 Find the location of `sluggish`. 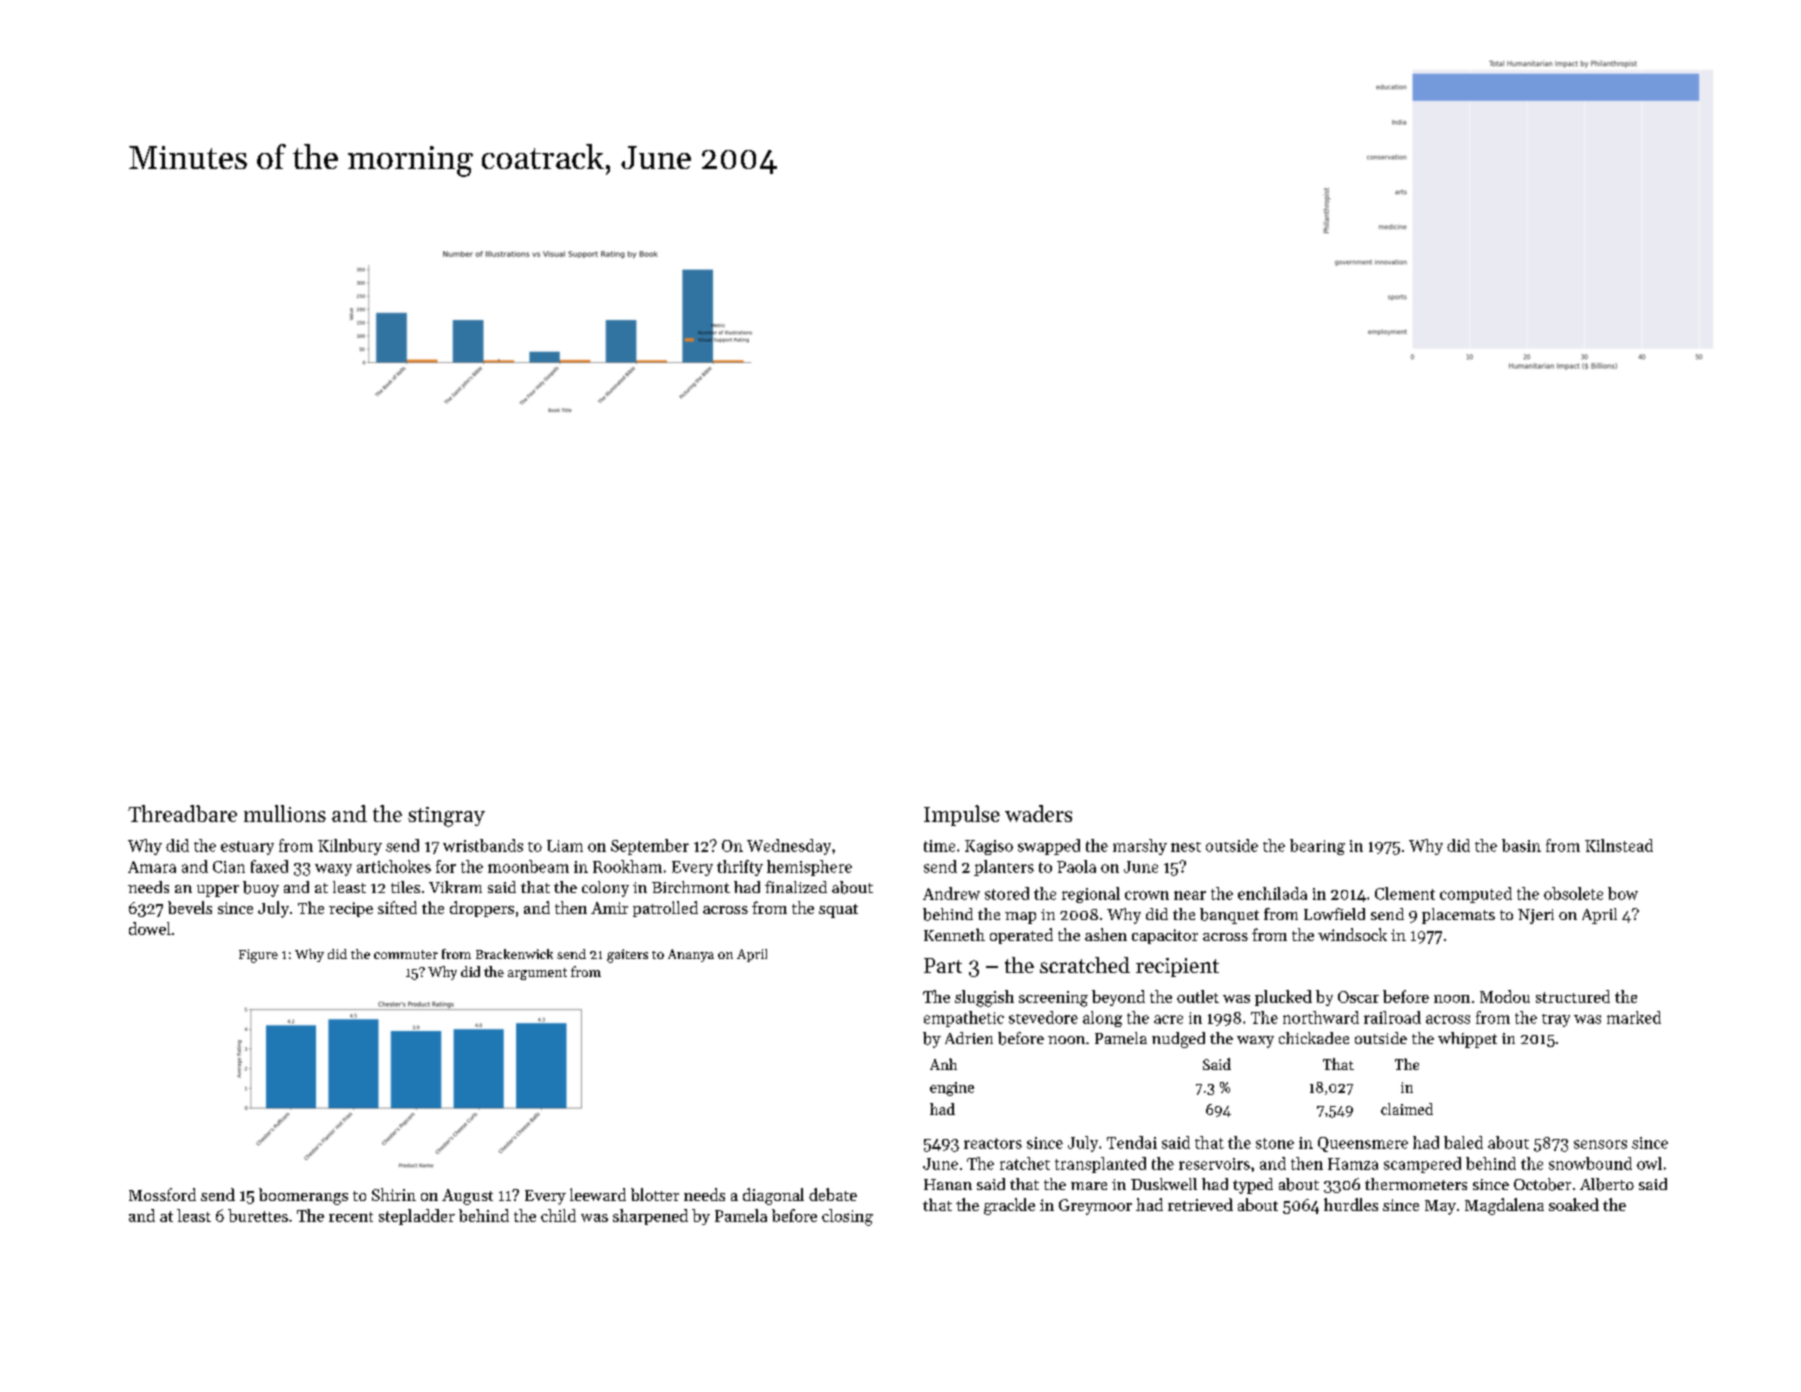

sluggish is located at coordinates (984, 998).
